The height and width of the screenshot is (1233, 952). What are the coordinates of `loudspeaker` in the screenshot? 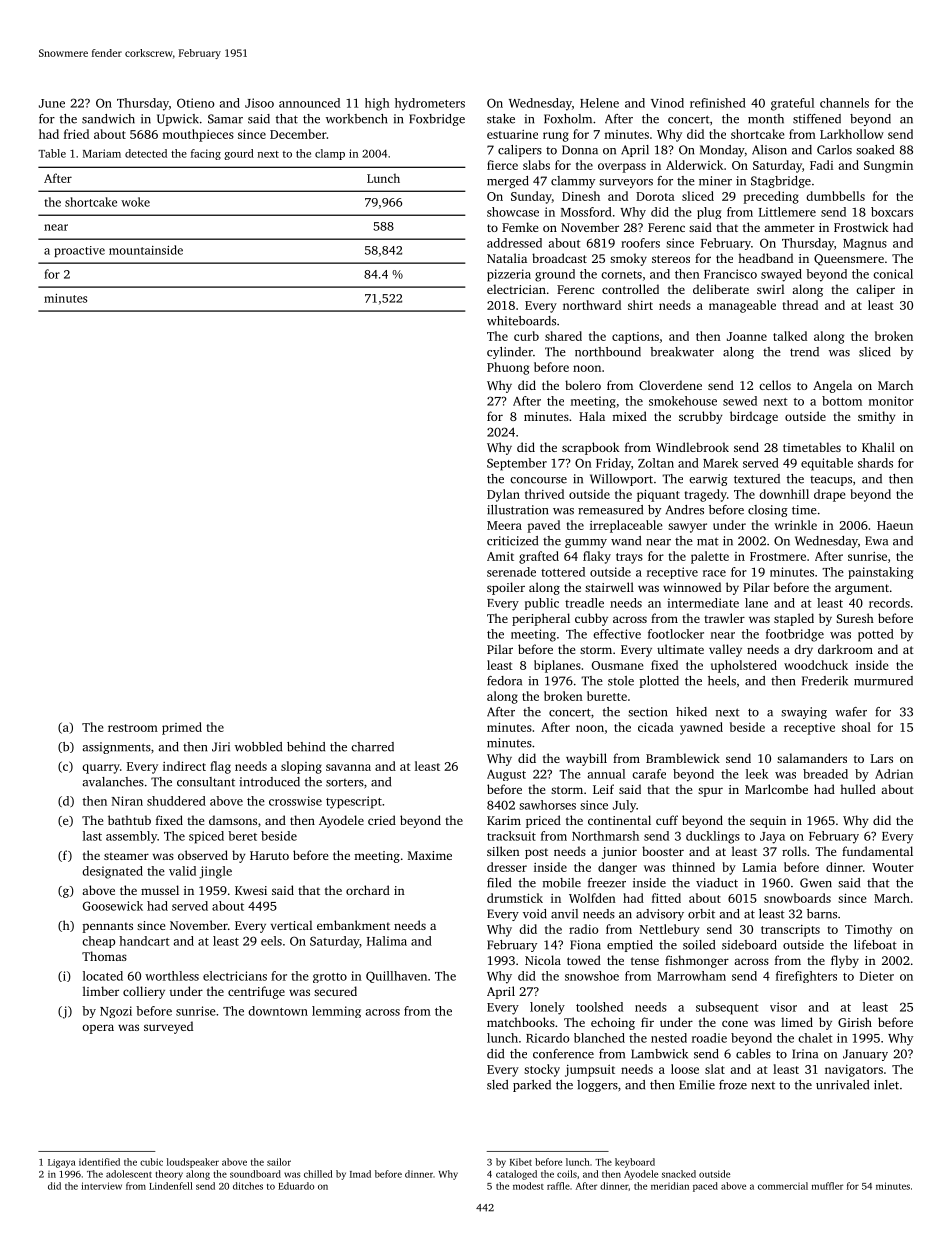 It's located at (193, 1163).
